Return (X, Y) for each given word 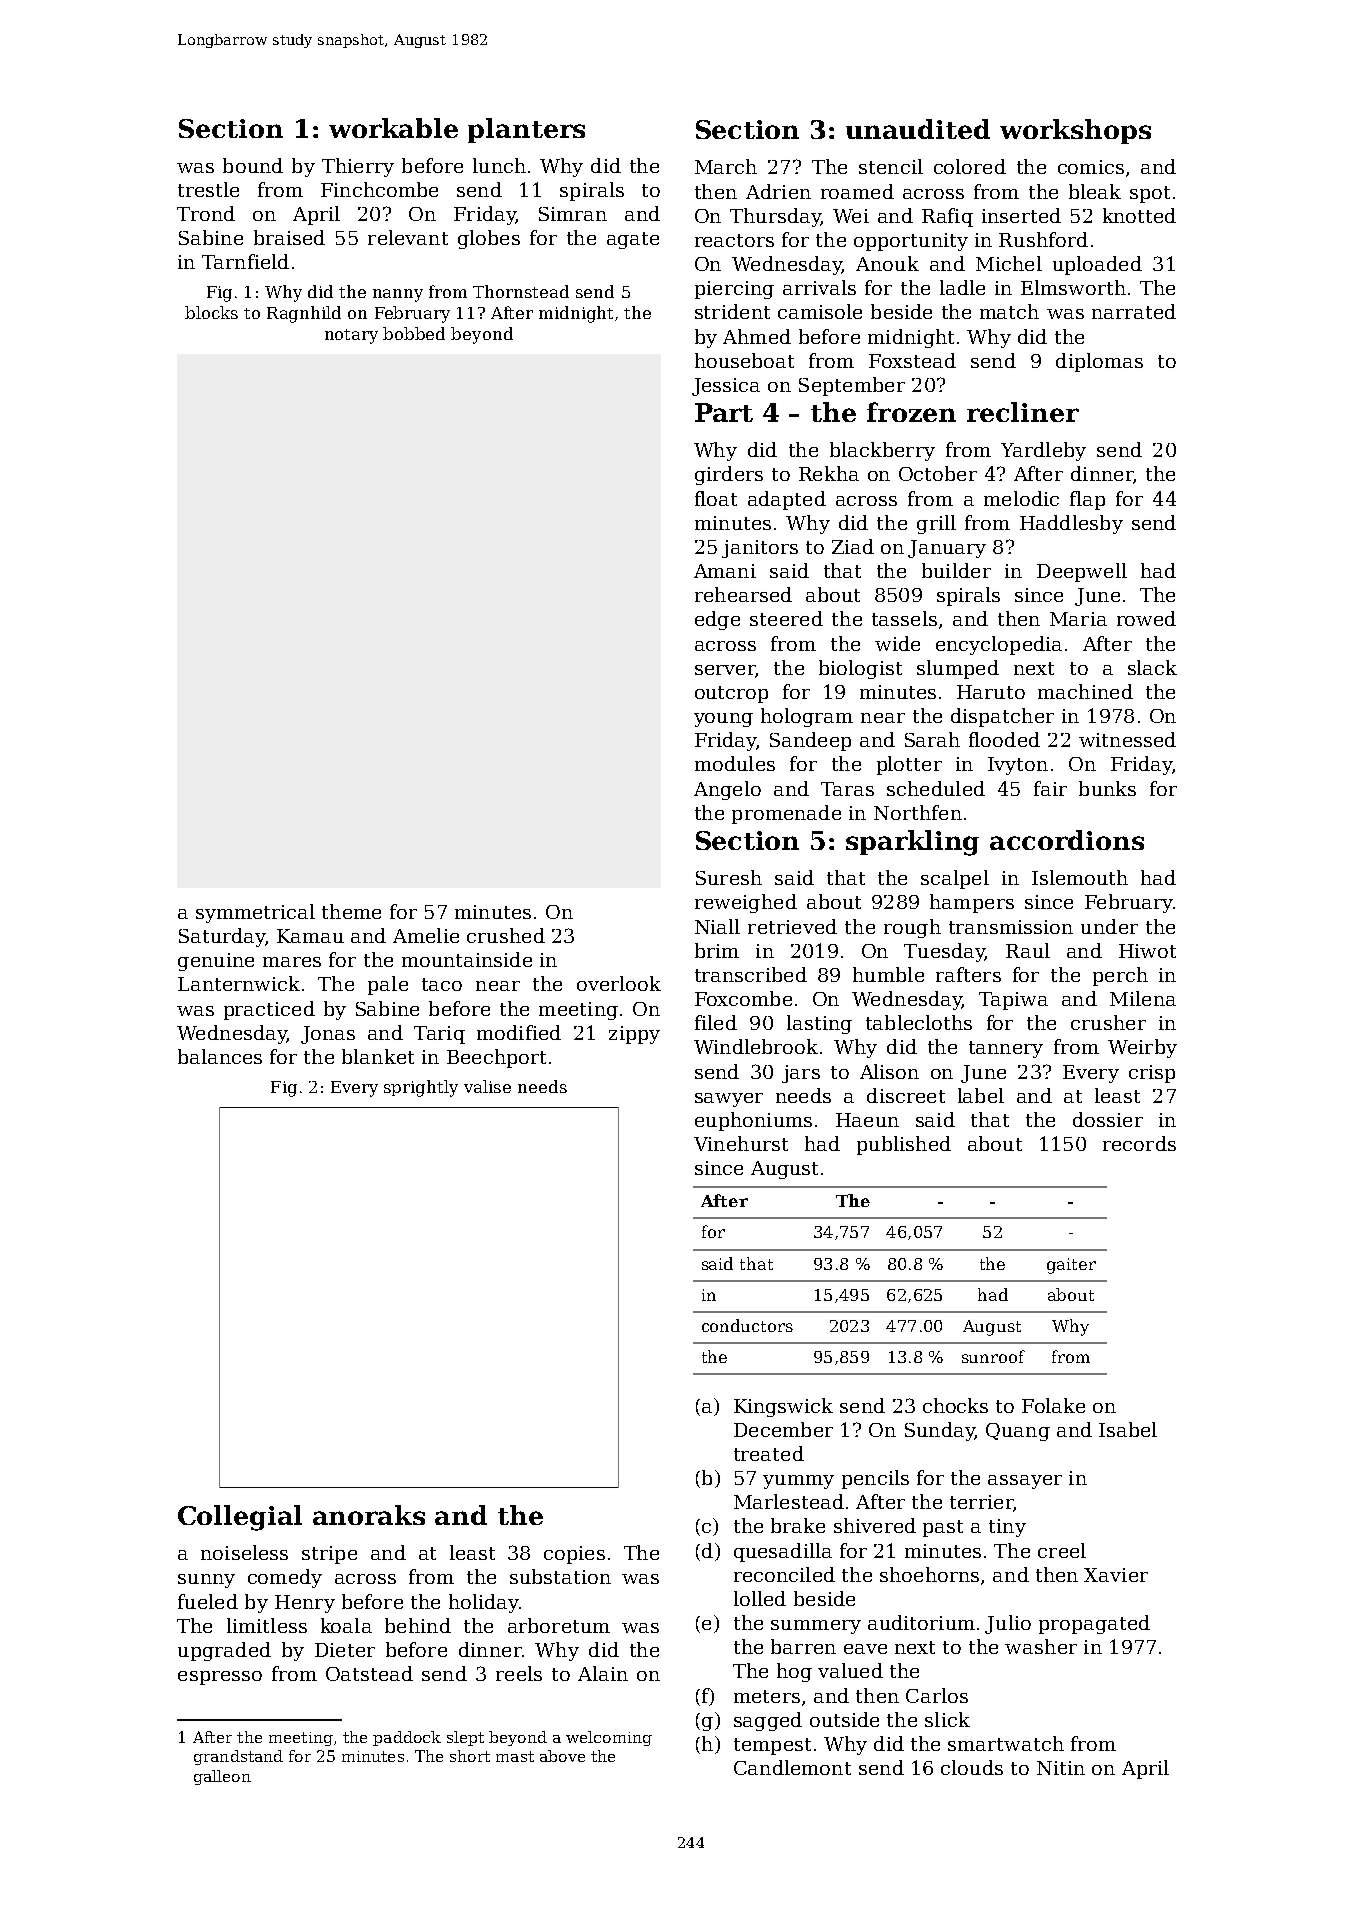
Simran (573, 214)
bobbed (414, 333)
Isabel (1128, 1429)
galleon (222, 1777)
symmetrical (255, 913)
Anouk (887, 263)
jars (801, 1074)
